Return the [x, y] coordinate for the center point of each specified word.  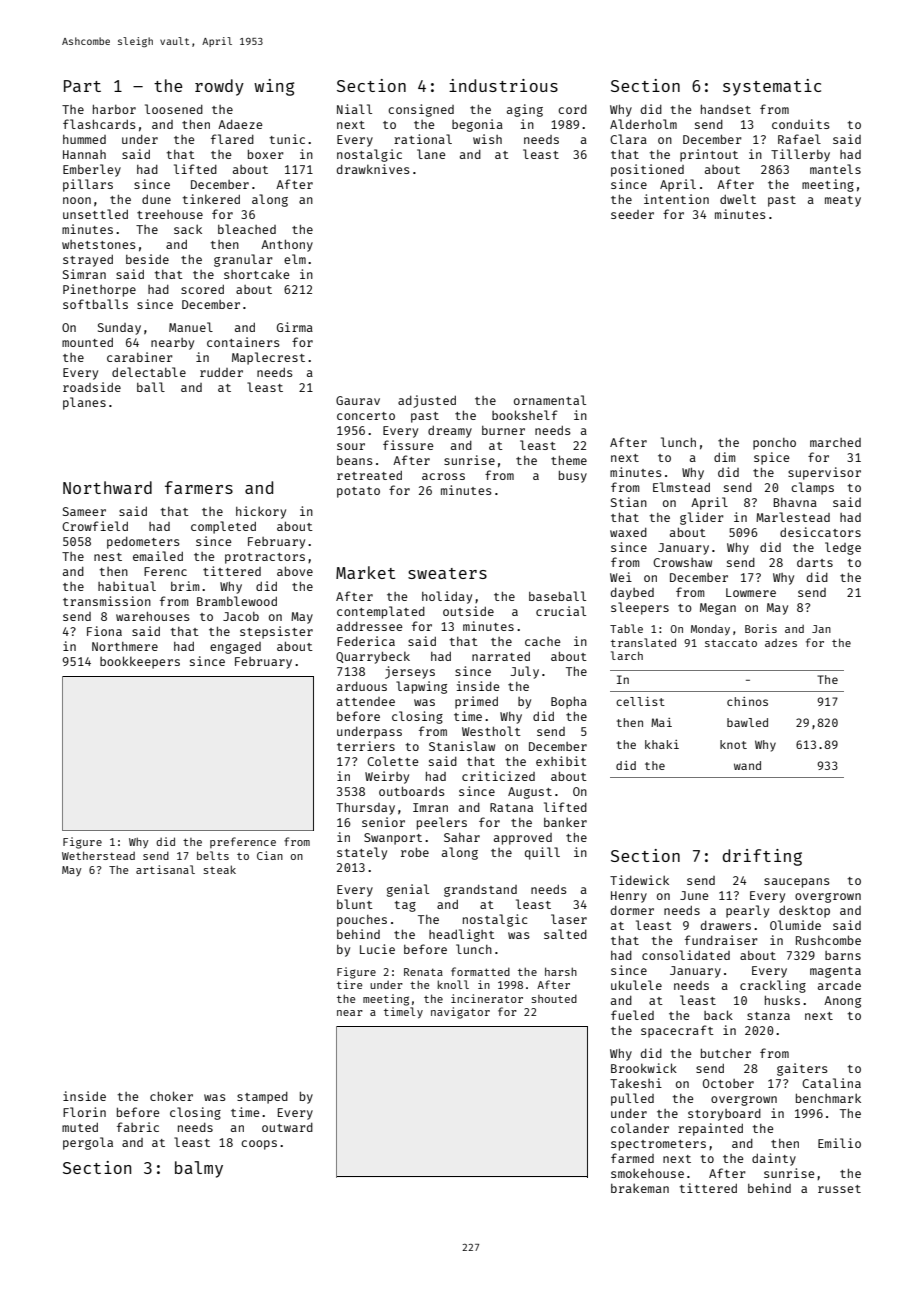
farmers [199, 487]
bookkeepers [140, 662]
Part [82, 86]
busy [573, 476]
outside [468, 611]
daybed [632, 594]
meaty [843, 201]
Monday [710, 630]
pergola [88, 1143]
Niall [354, 109]
